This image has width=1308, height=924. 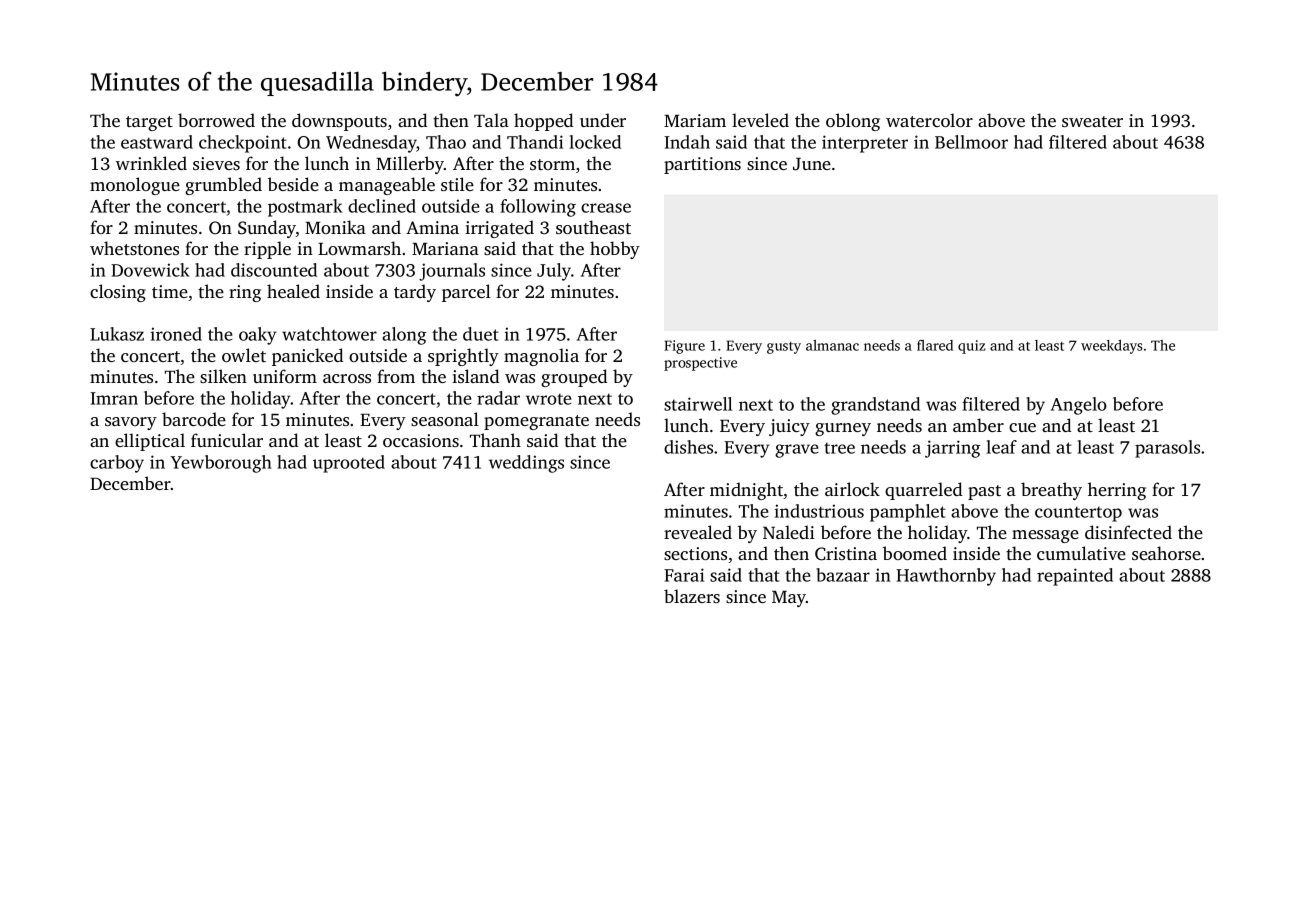 I want to click on carboy, so click(x=117, y=464).
